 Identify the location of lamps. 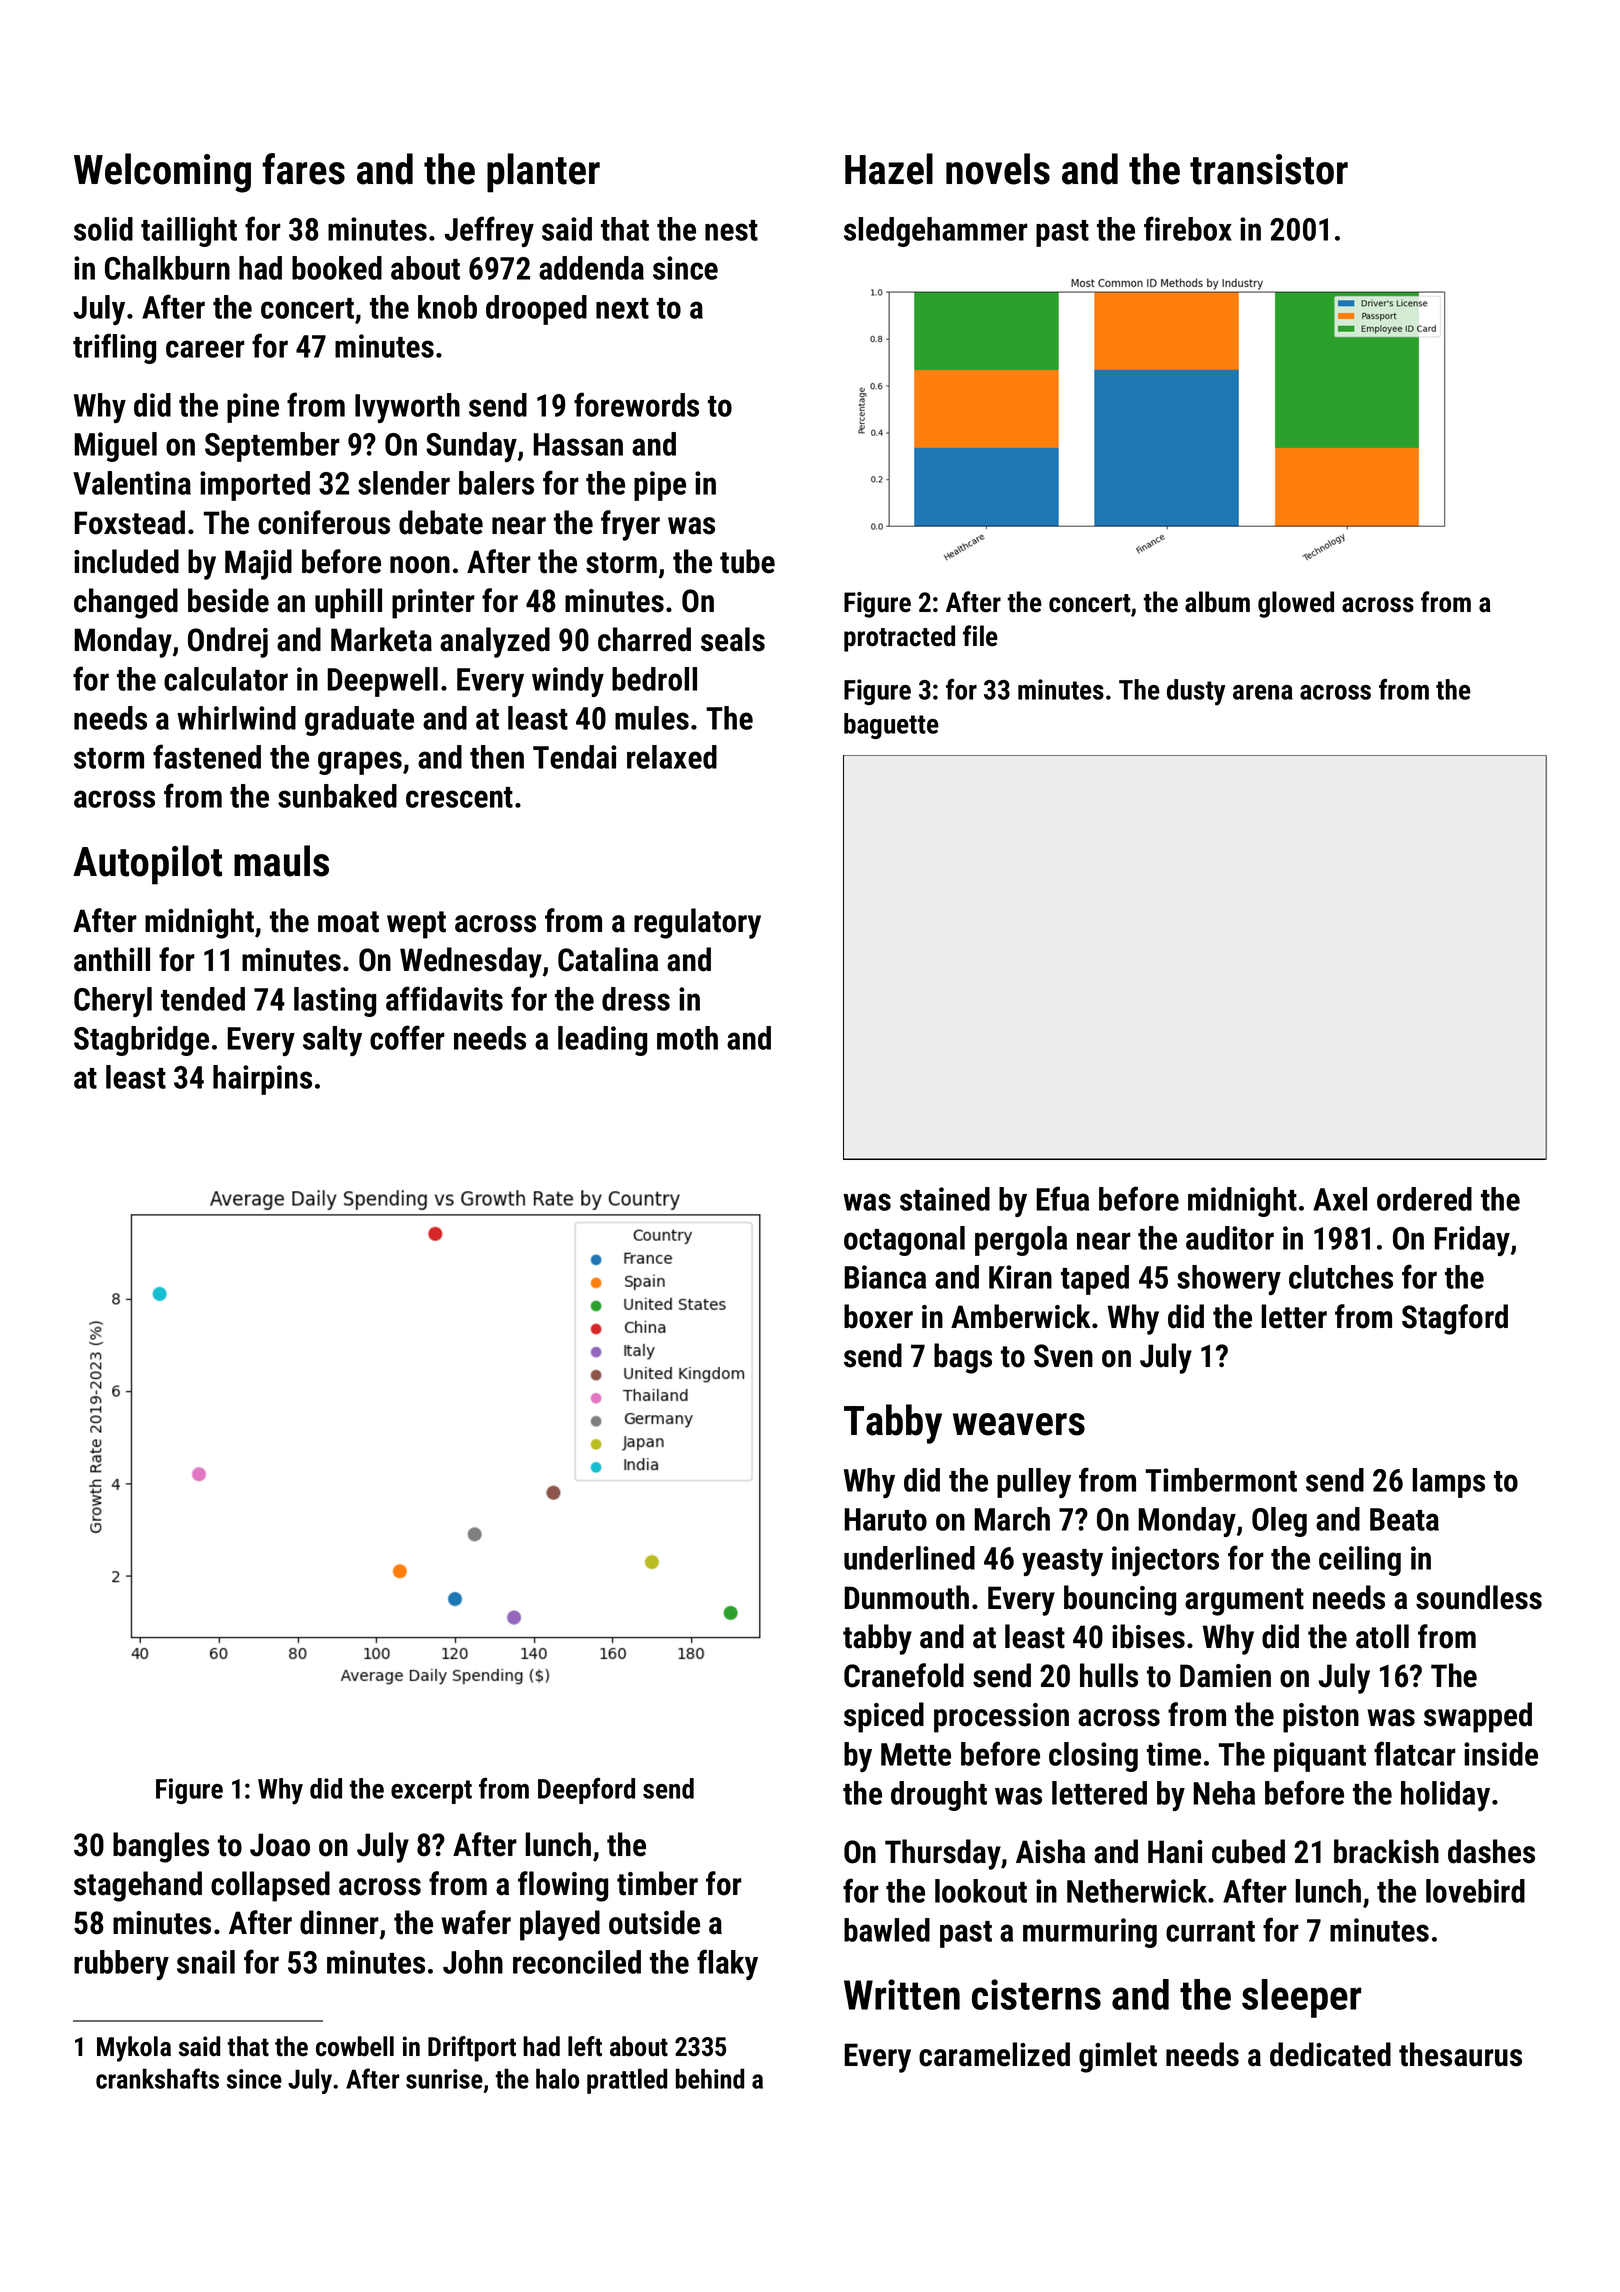
(1448, 1483).
